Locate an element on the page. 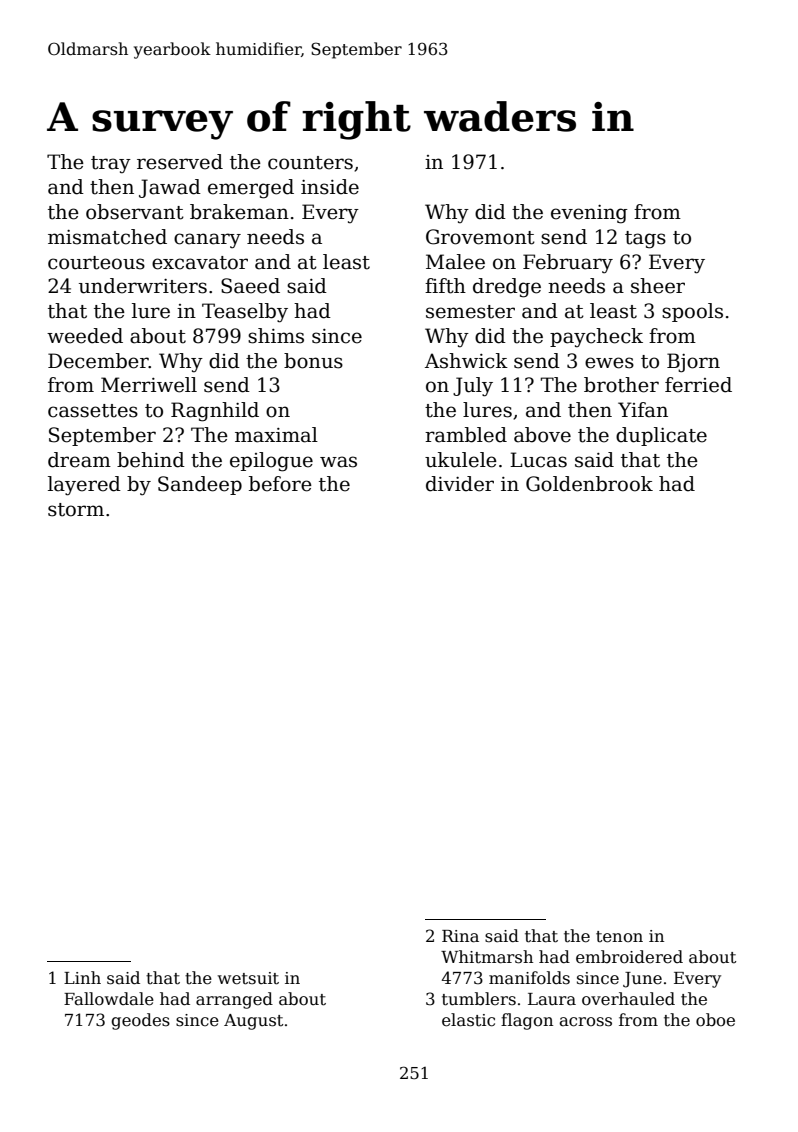 Image resolution: width=798 pixels, height=1132 pixels. evening is located at coordinates (589, 214).
